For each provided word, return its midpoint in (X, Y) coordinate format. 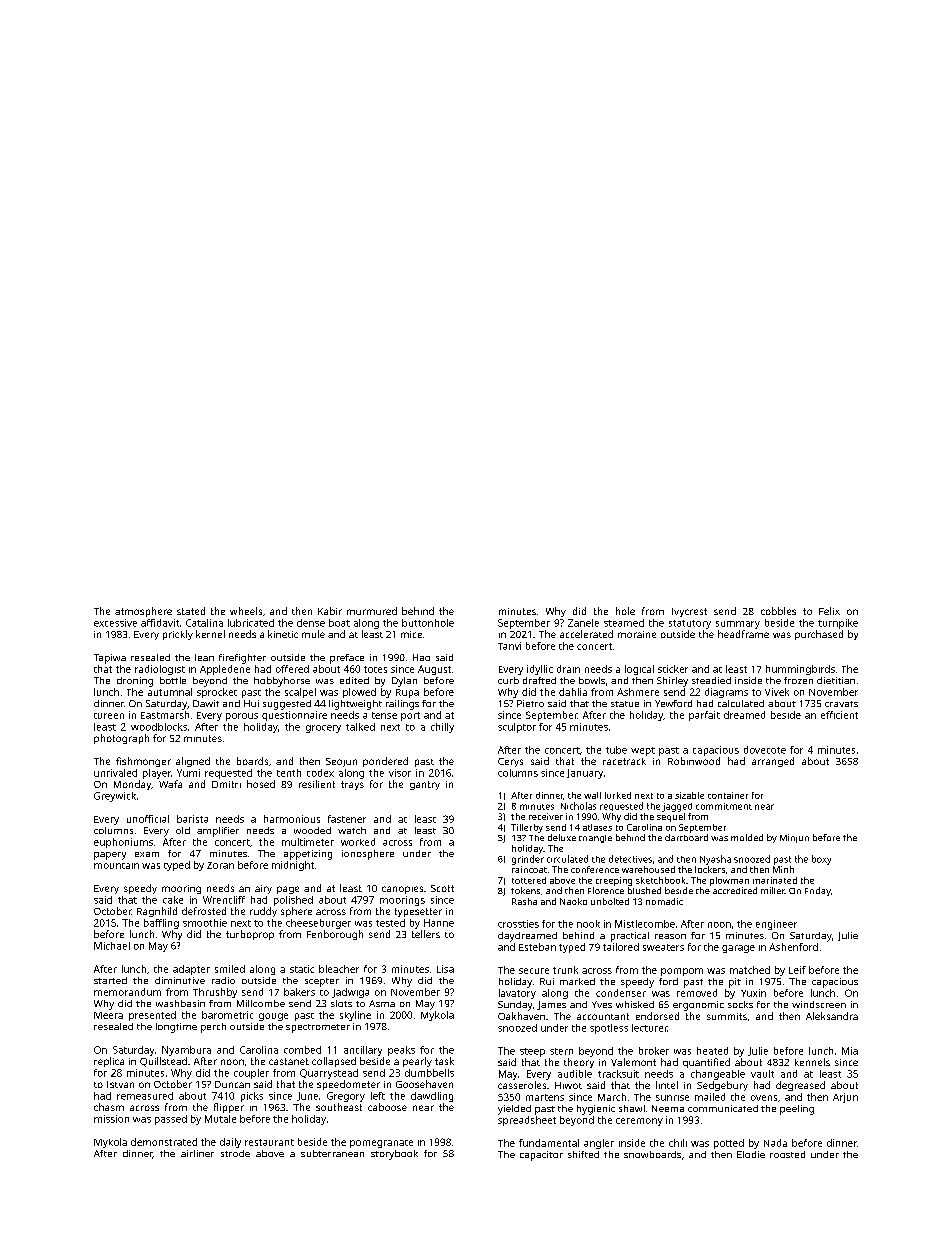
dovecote (765, 750)
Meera (108, 1015)
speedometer (348, 1085)
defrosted (204, 911)
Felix (829, 611)
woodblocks (159, 727)
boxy (821, 860)
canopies (402, 890)
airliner (197, 1153)
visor (400, 773)
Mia (850, 1051)
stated (191, 611)
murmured (372, 611)
